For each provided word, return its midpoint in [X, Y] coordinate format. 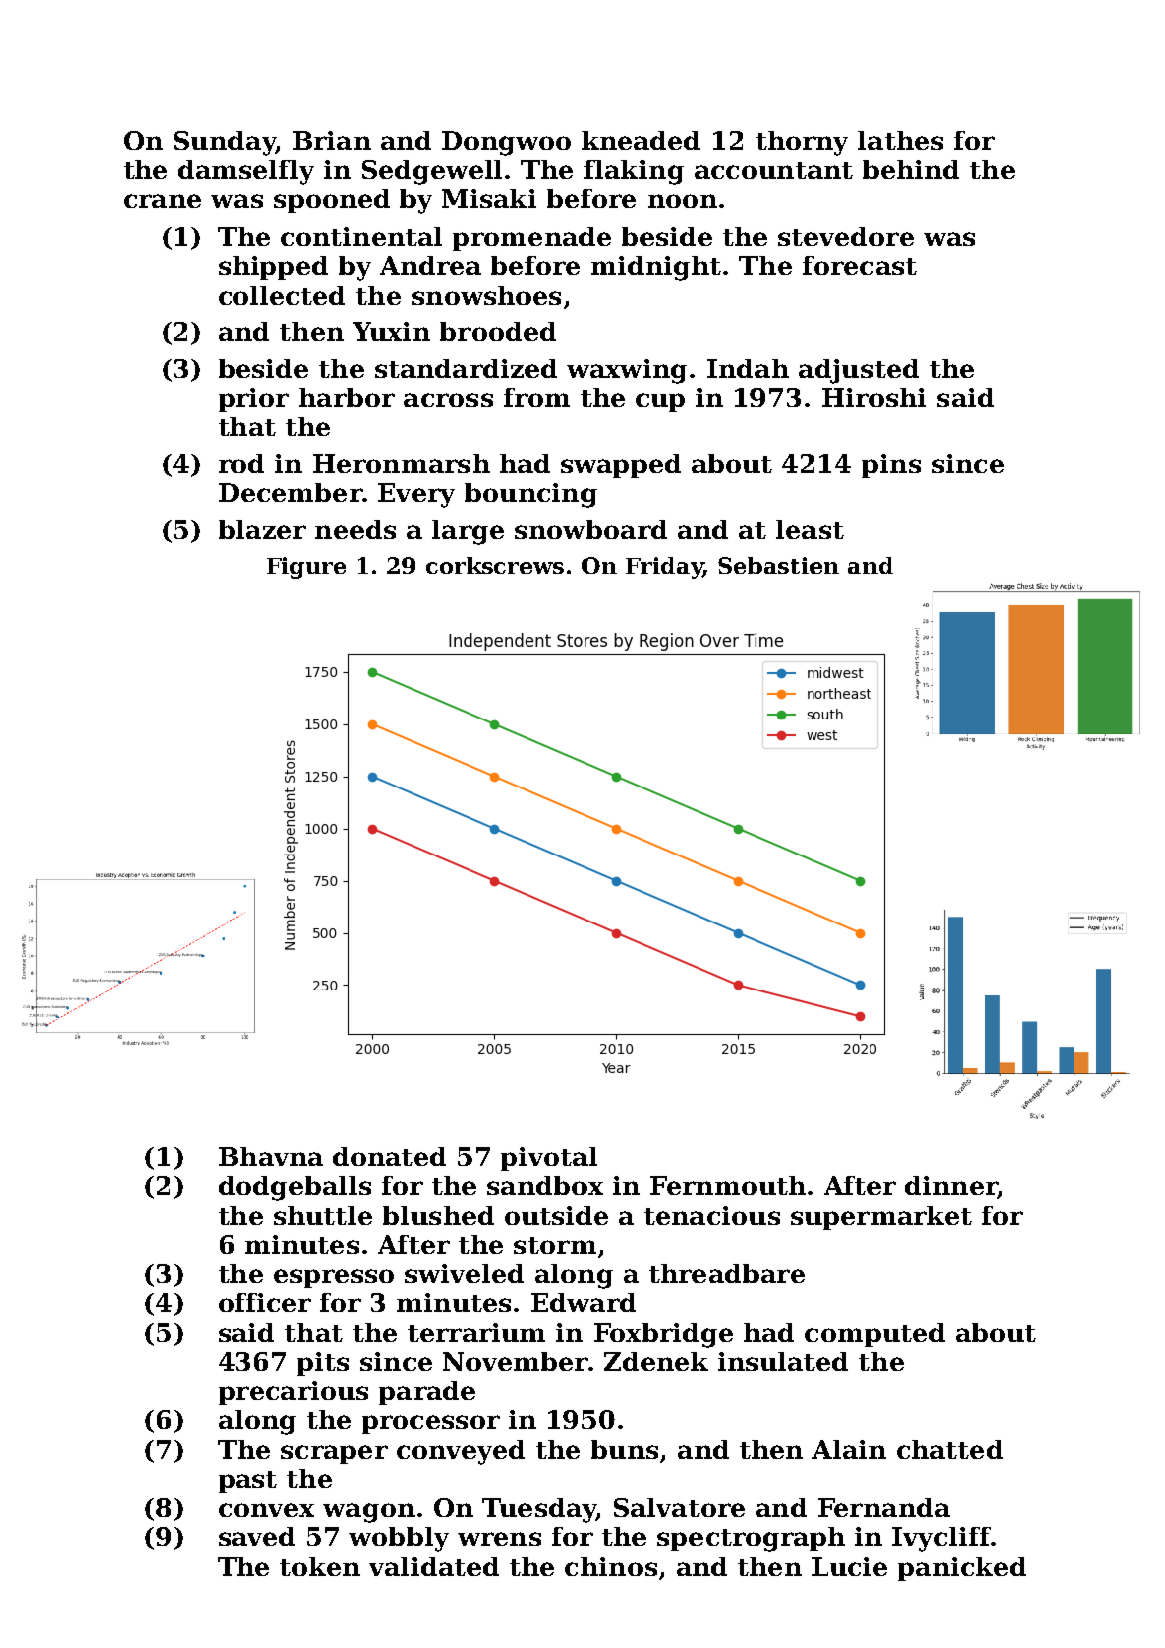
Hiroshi [874, 397]
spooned [332, 201]
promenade [532, 239]
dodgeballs [295, 1188]
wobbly [399, 1539]
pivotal [549, 1159]
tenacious [712, 1215]
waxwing [627, 371]
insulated [783, 1361]
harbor [347, 397]
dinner [951, 1187]
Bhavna [271, 1156]
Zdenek [656, 1361]
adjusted [859, 371]
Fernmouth [728, 1185]
